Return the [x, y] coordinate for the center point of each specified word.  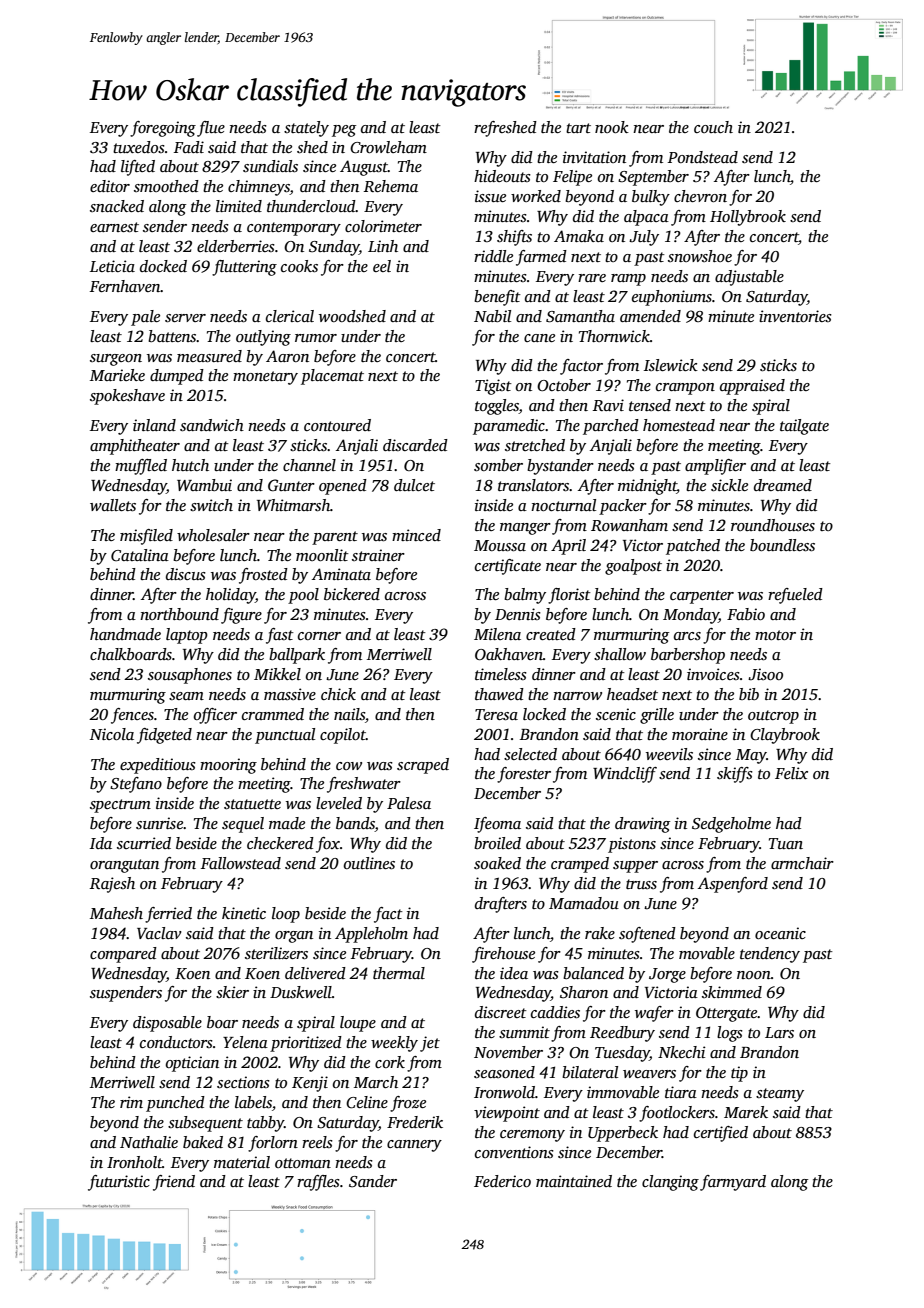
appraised [752, 387]
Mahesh [116, 913]
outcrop [773, 717]
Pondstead [703, 157]
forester [524, 775]
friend [174, 1183]
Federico [502, 1181]
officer [215, 716]
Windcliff [625, 775]
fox [328, 845]
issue [490, 196]
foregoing [163, 129]
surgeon [116, 360]
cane [539, 338]
